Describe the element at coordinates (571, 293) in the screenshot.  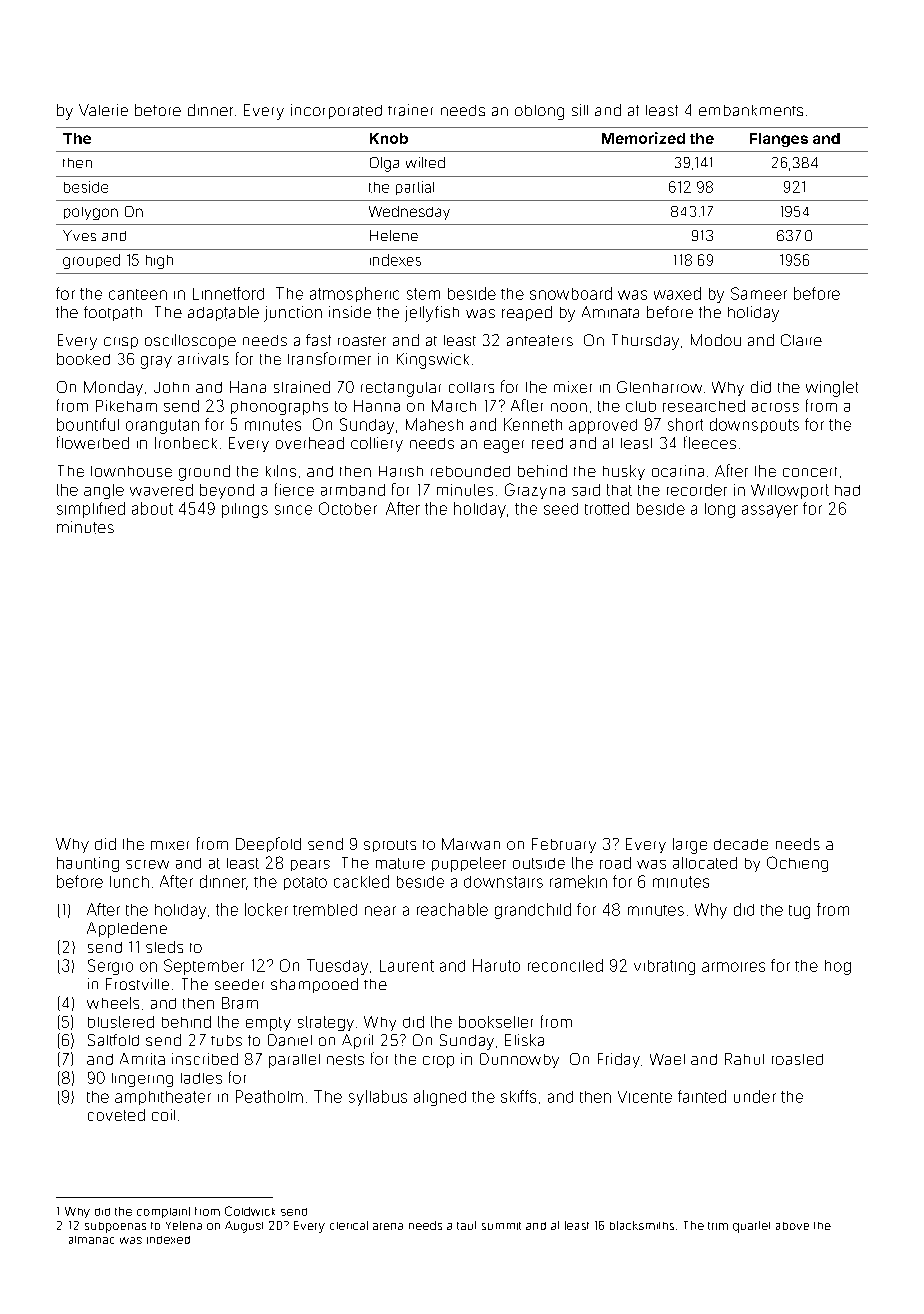
I see `snowboard` at that location.
